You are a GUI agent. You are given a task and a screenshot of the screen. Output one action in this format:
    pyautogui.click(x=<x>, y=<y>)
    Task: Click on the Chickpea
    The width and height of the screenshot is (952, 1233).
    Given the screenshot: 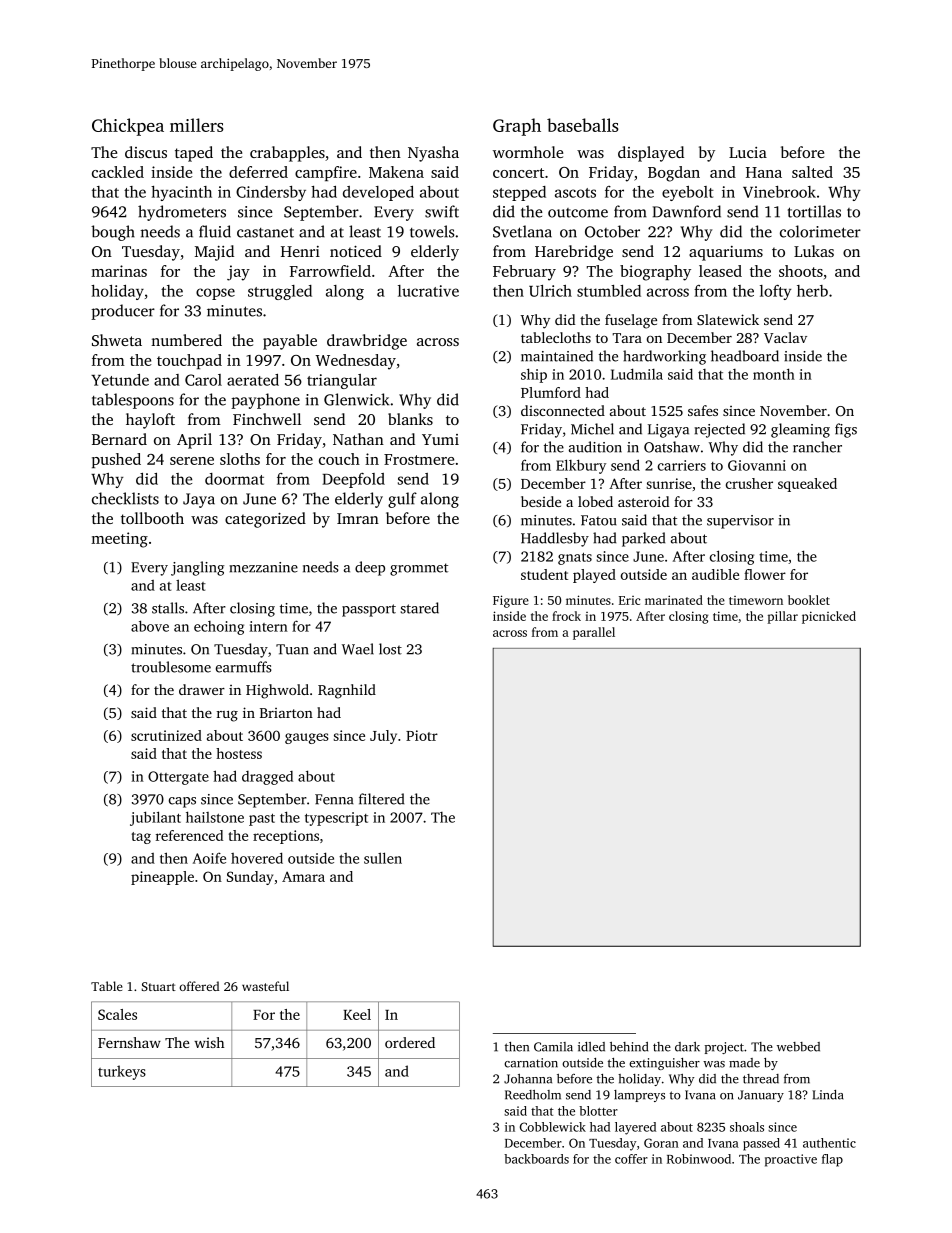 What is the action you would take?
    pyautogui.click(x=128, y=127)
